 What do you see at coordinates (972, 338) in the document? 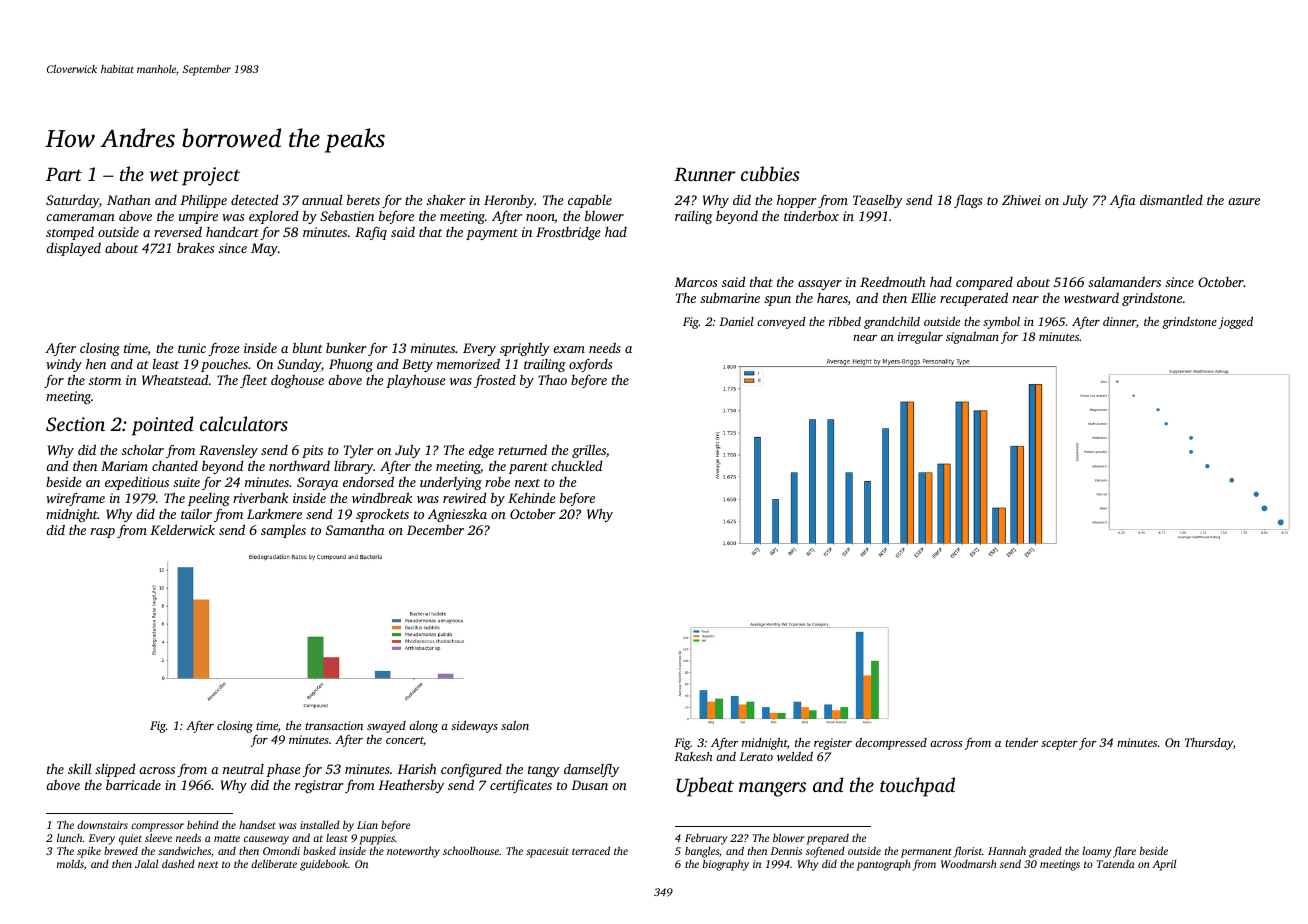
I see `signalman` at bounding box center [972, 338].
